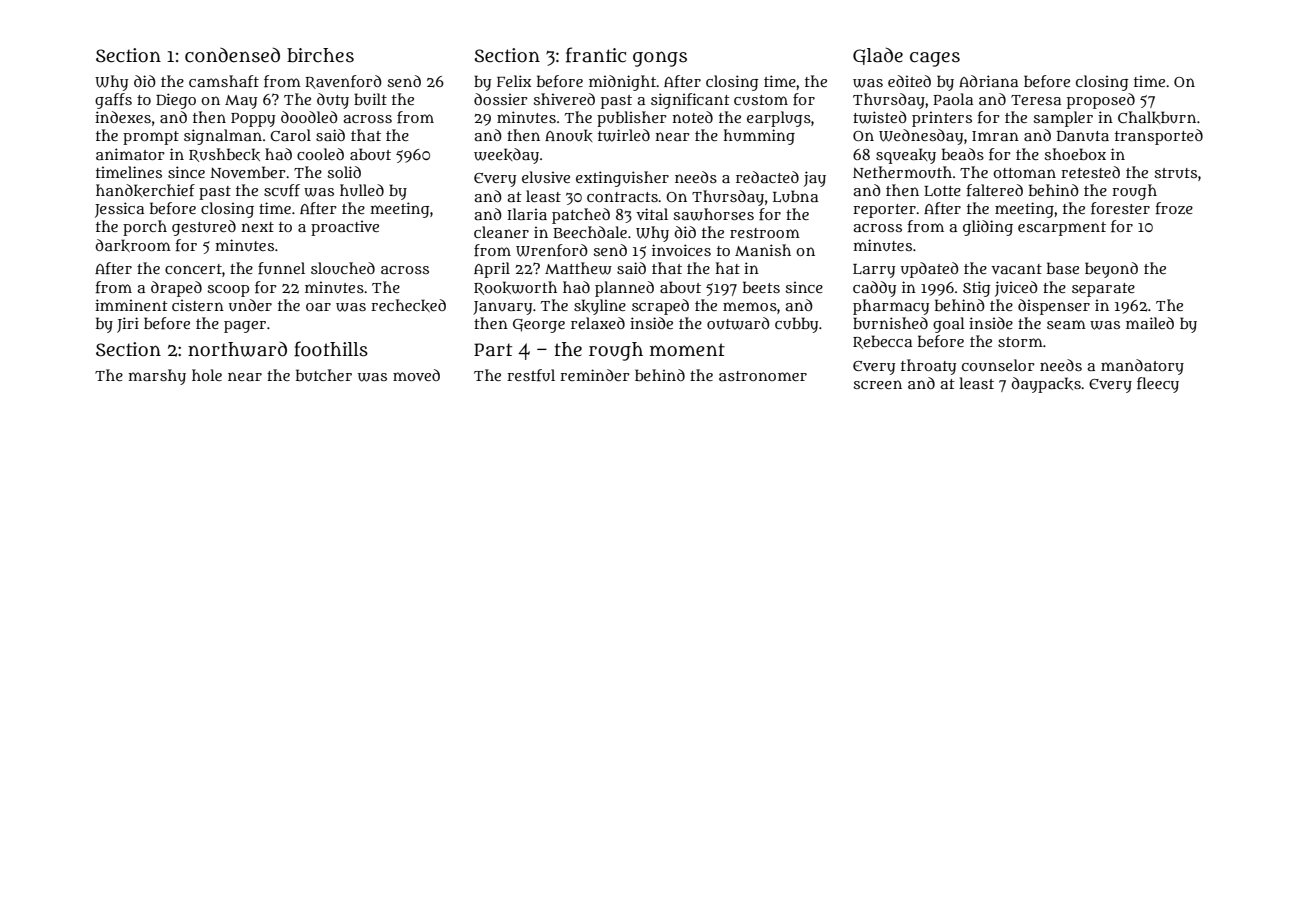 Image resolution: width=1308 pixels, height=924 pixels. Describe the element at coordinates (681, 250) in the screenshot. I see `invoices` at that location.
